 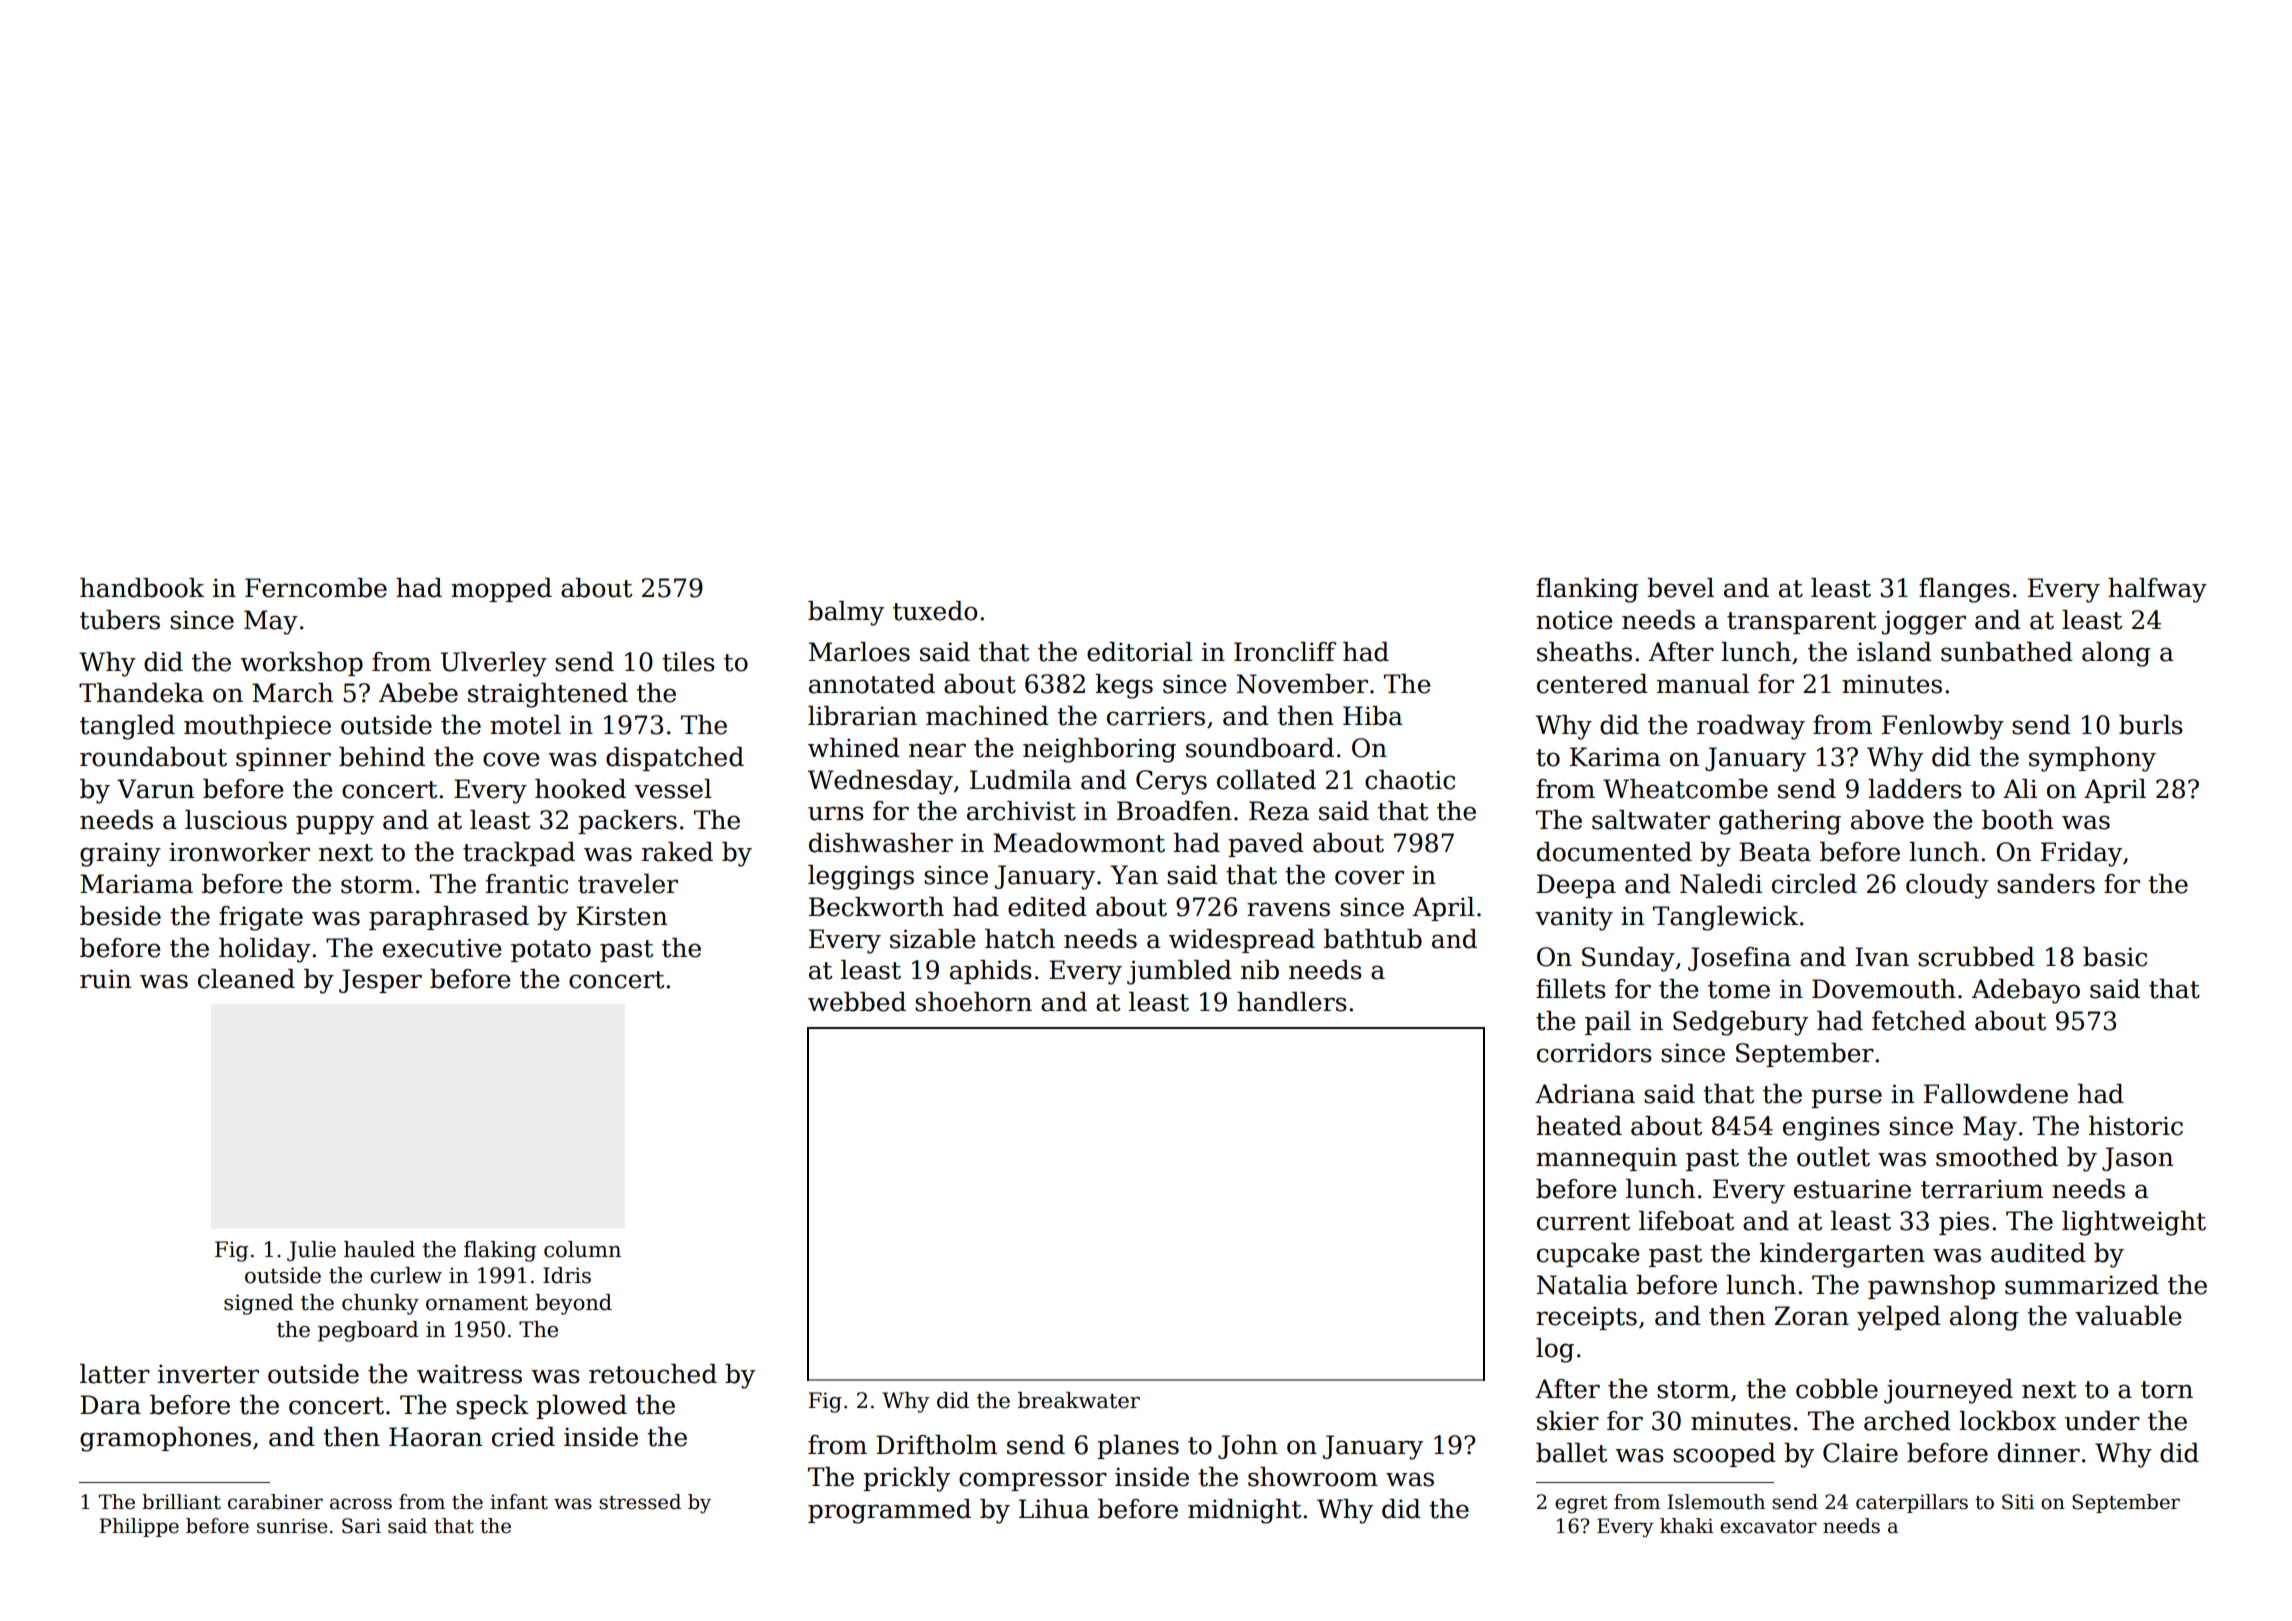 I want to click on tuxedo, so click(x=935, y=611).
